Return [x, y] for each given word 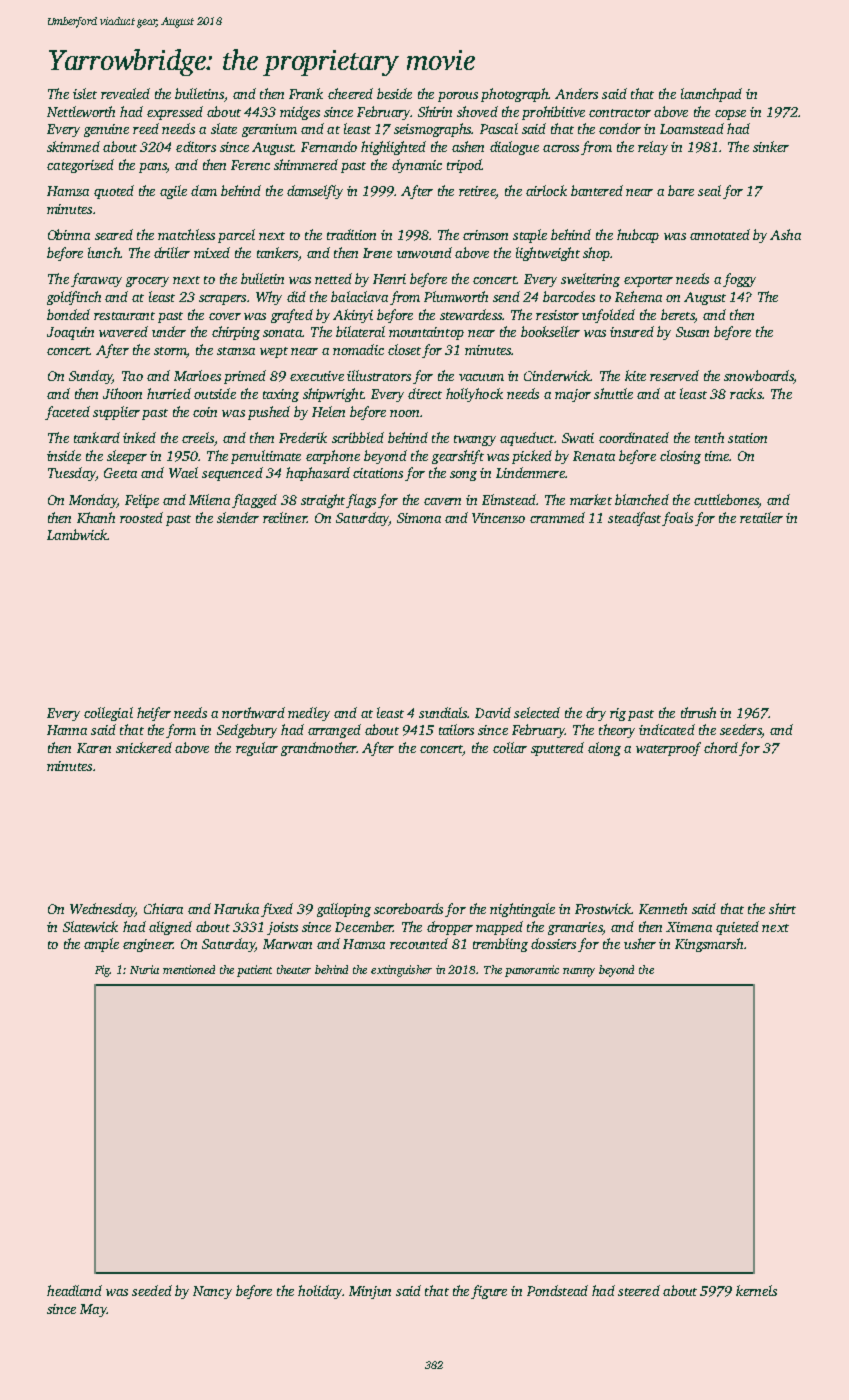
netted [333, 278]
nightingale [522, 910]
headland [74, 1290]
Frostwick [603, 908]
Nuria [144, 969]
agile [173, 192]
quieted [737, 928]
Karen [94, 748]
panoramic [532, 971]
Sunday [91, 377]
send [506, 296]
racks [746, 393]
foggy [739, 280]
